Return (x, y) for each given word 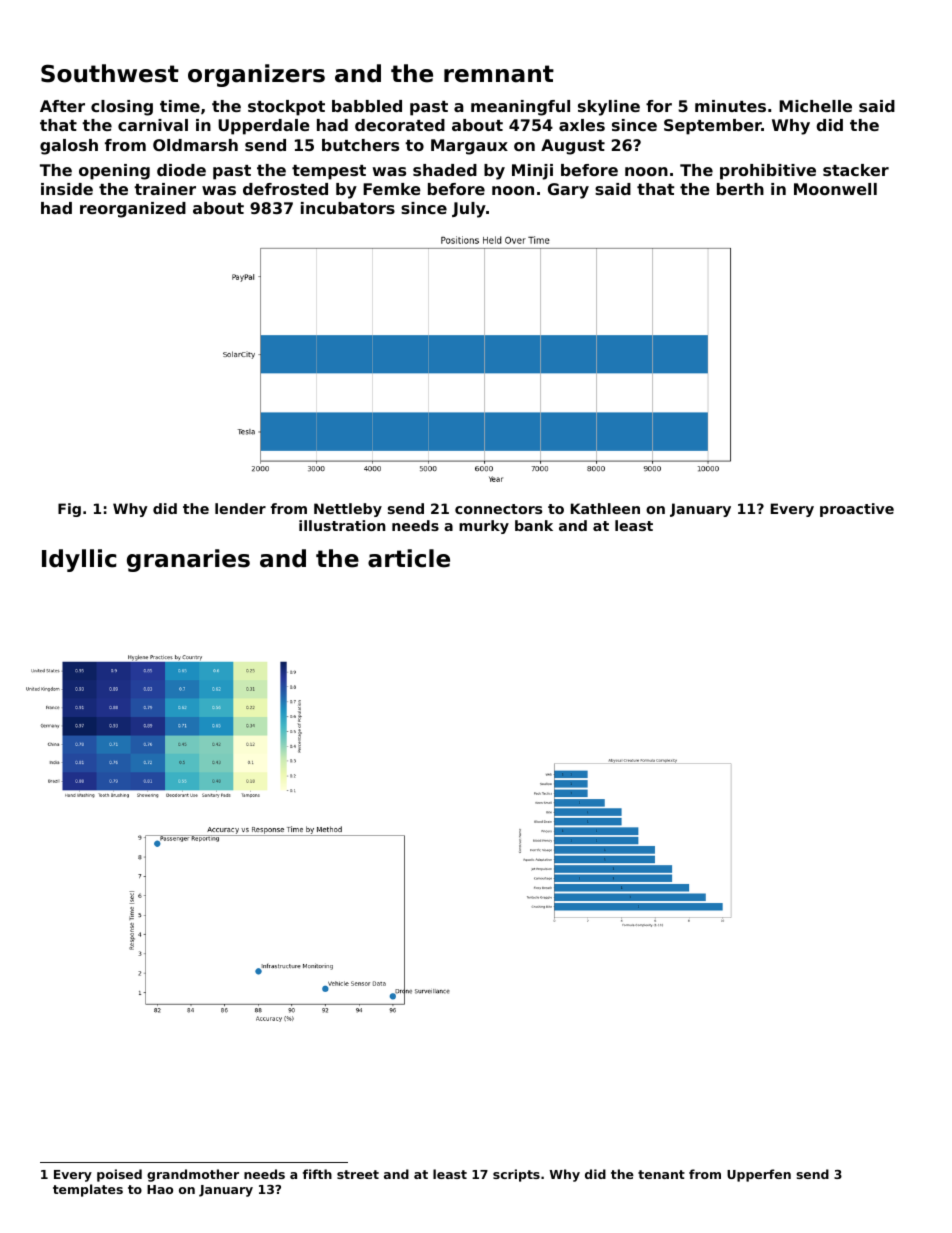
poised (119, 1175)
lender (240, 508)
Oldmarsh (195, 145)
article (409, 558)
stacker (856, 170)
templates (88, 1190)
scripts (516, 1175)
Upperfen (759, 1175)
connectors (498, 509)
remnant (499, 74)
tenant (661, 1174)
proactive (857, 510)
